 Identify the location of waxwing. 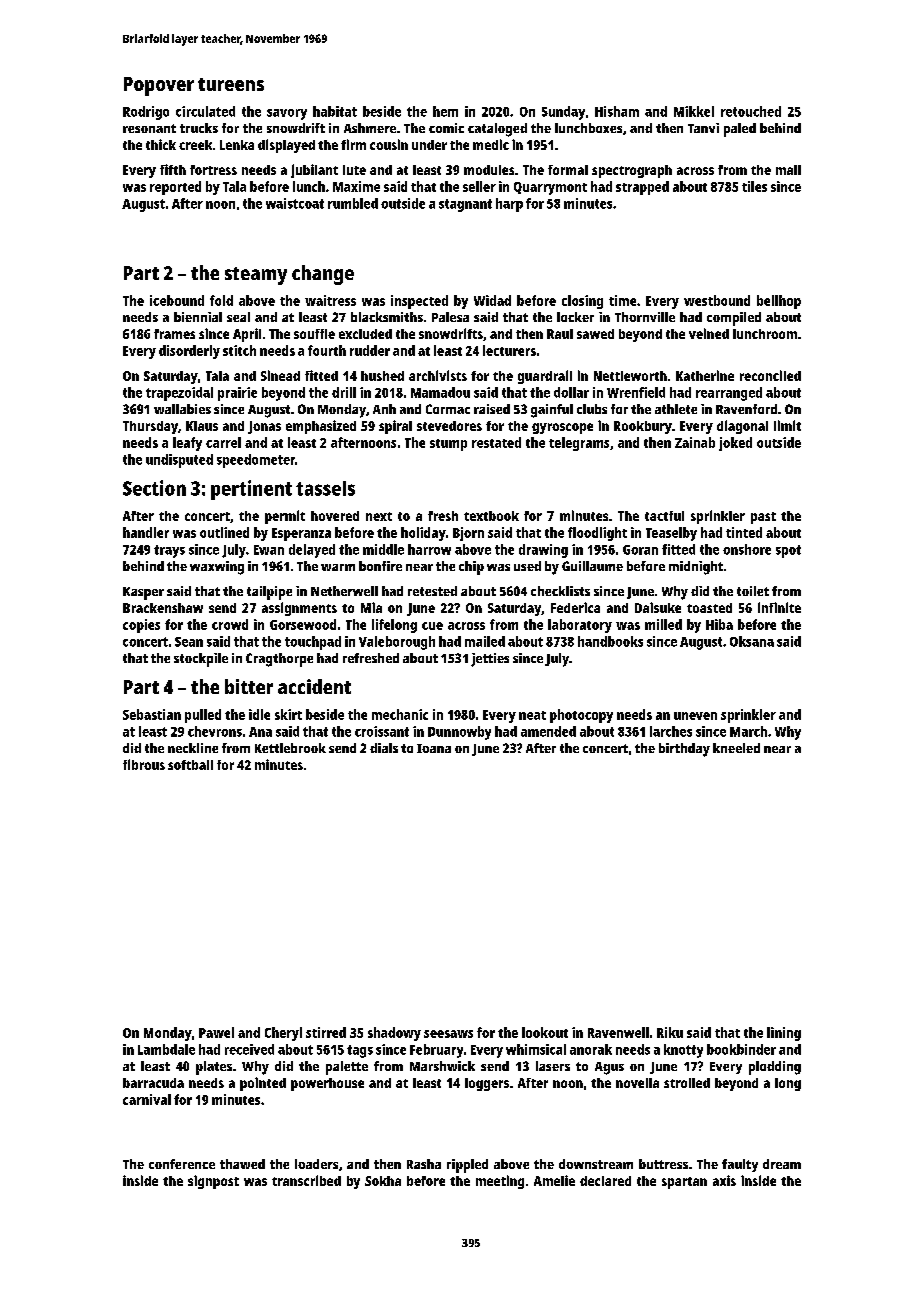
(217, 568).
